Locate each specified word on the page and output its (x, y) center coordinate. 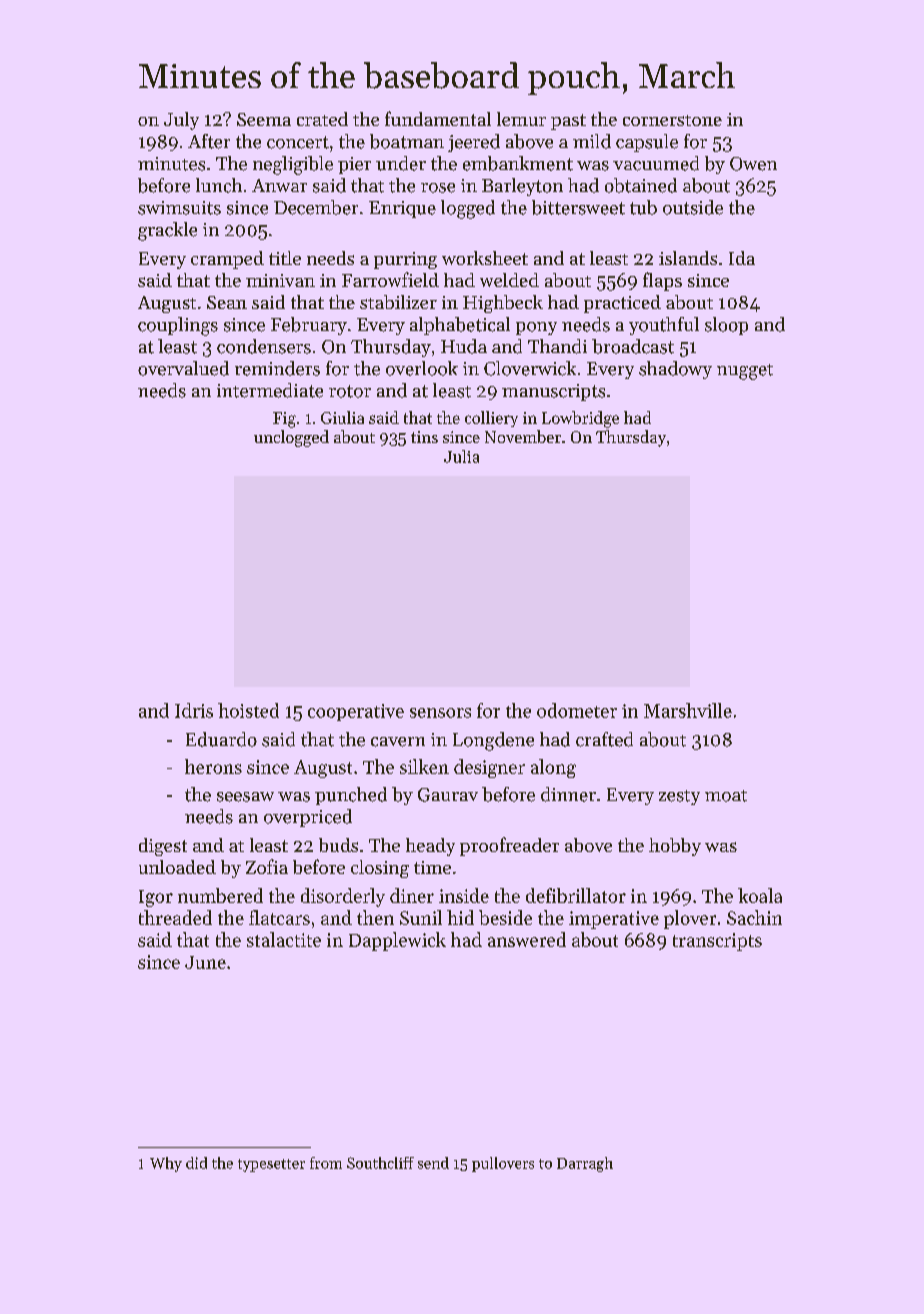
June (205, 962)
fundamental (438, 118)
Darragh (585, 1164)
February (309, 326)
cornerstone (672, 120)
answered (527, 939)
